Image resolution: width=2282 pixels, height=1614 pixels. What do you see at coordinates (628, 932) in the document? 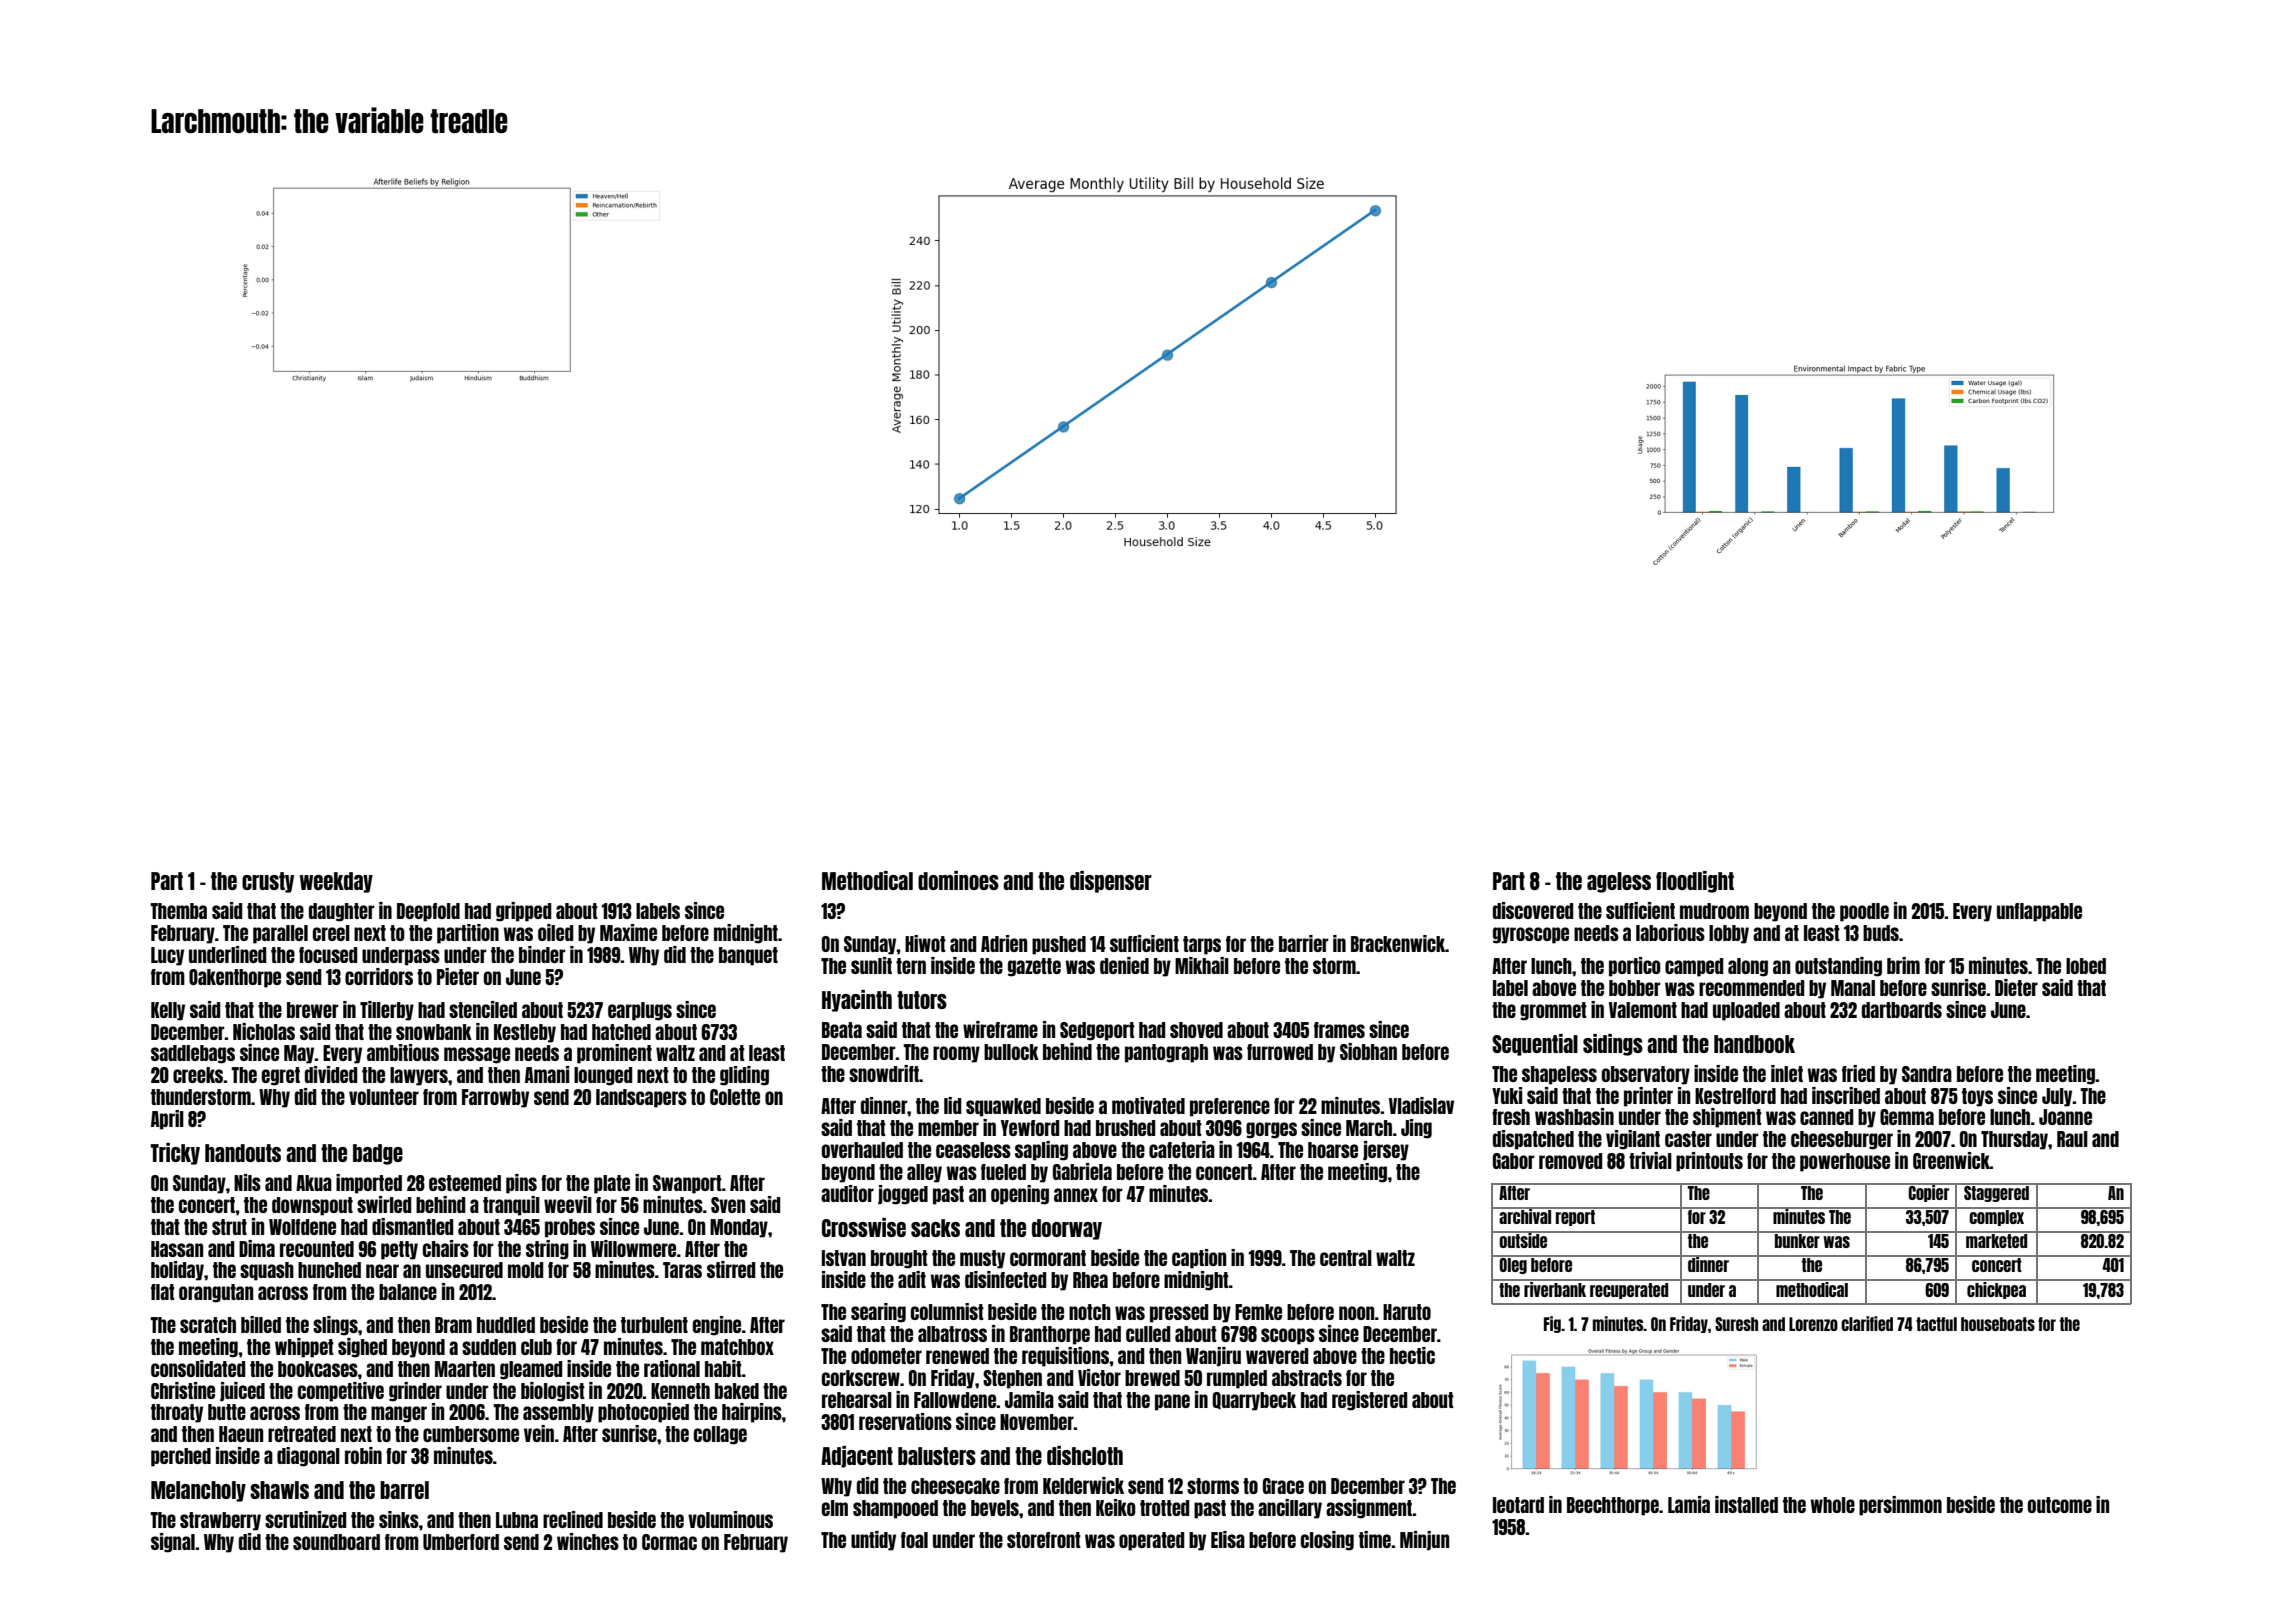
I see `Maxime` at bounding box center [628, 932].
